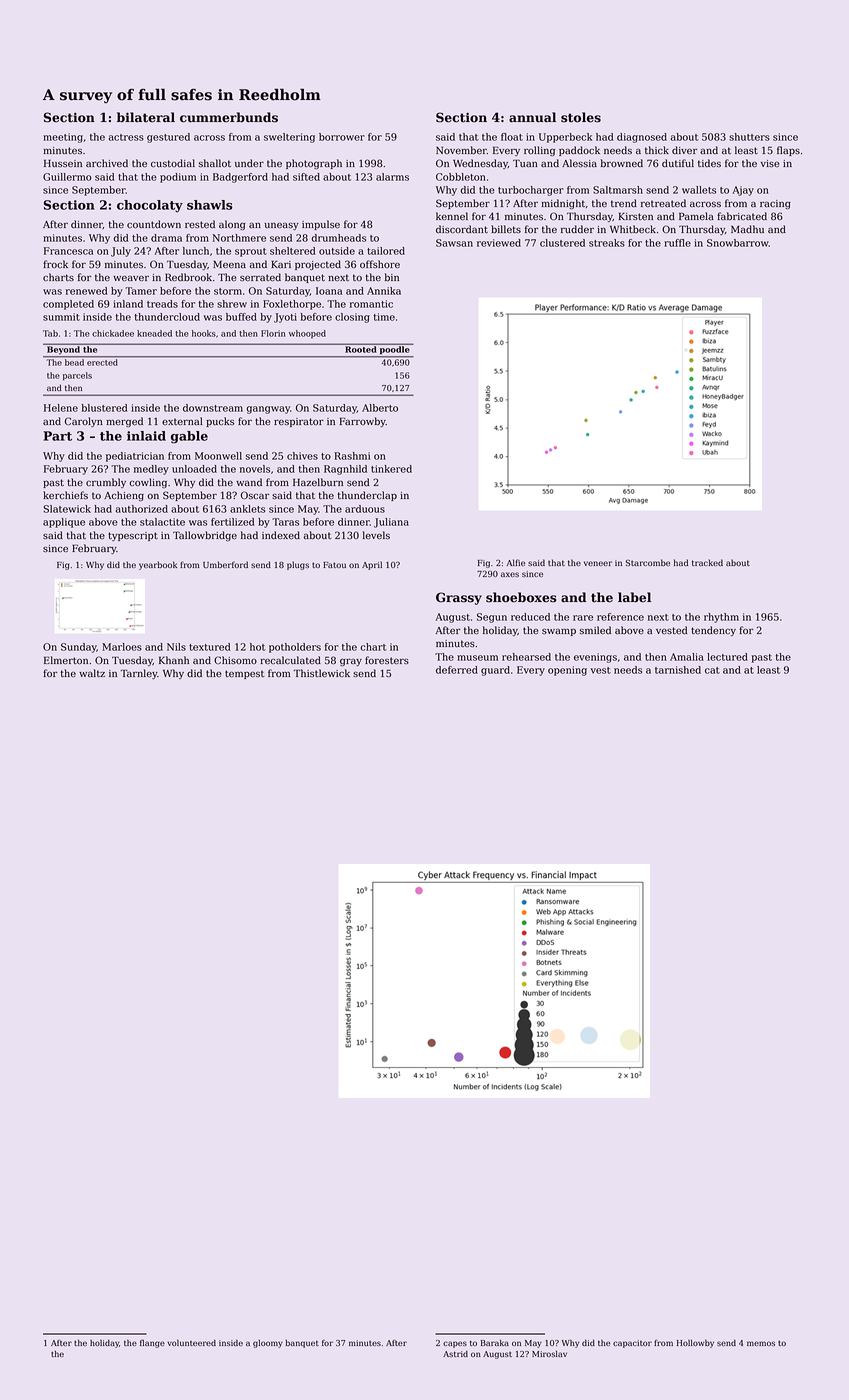  I want to click on shutters, so click(749, 137).
